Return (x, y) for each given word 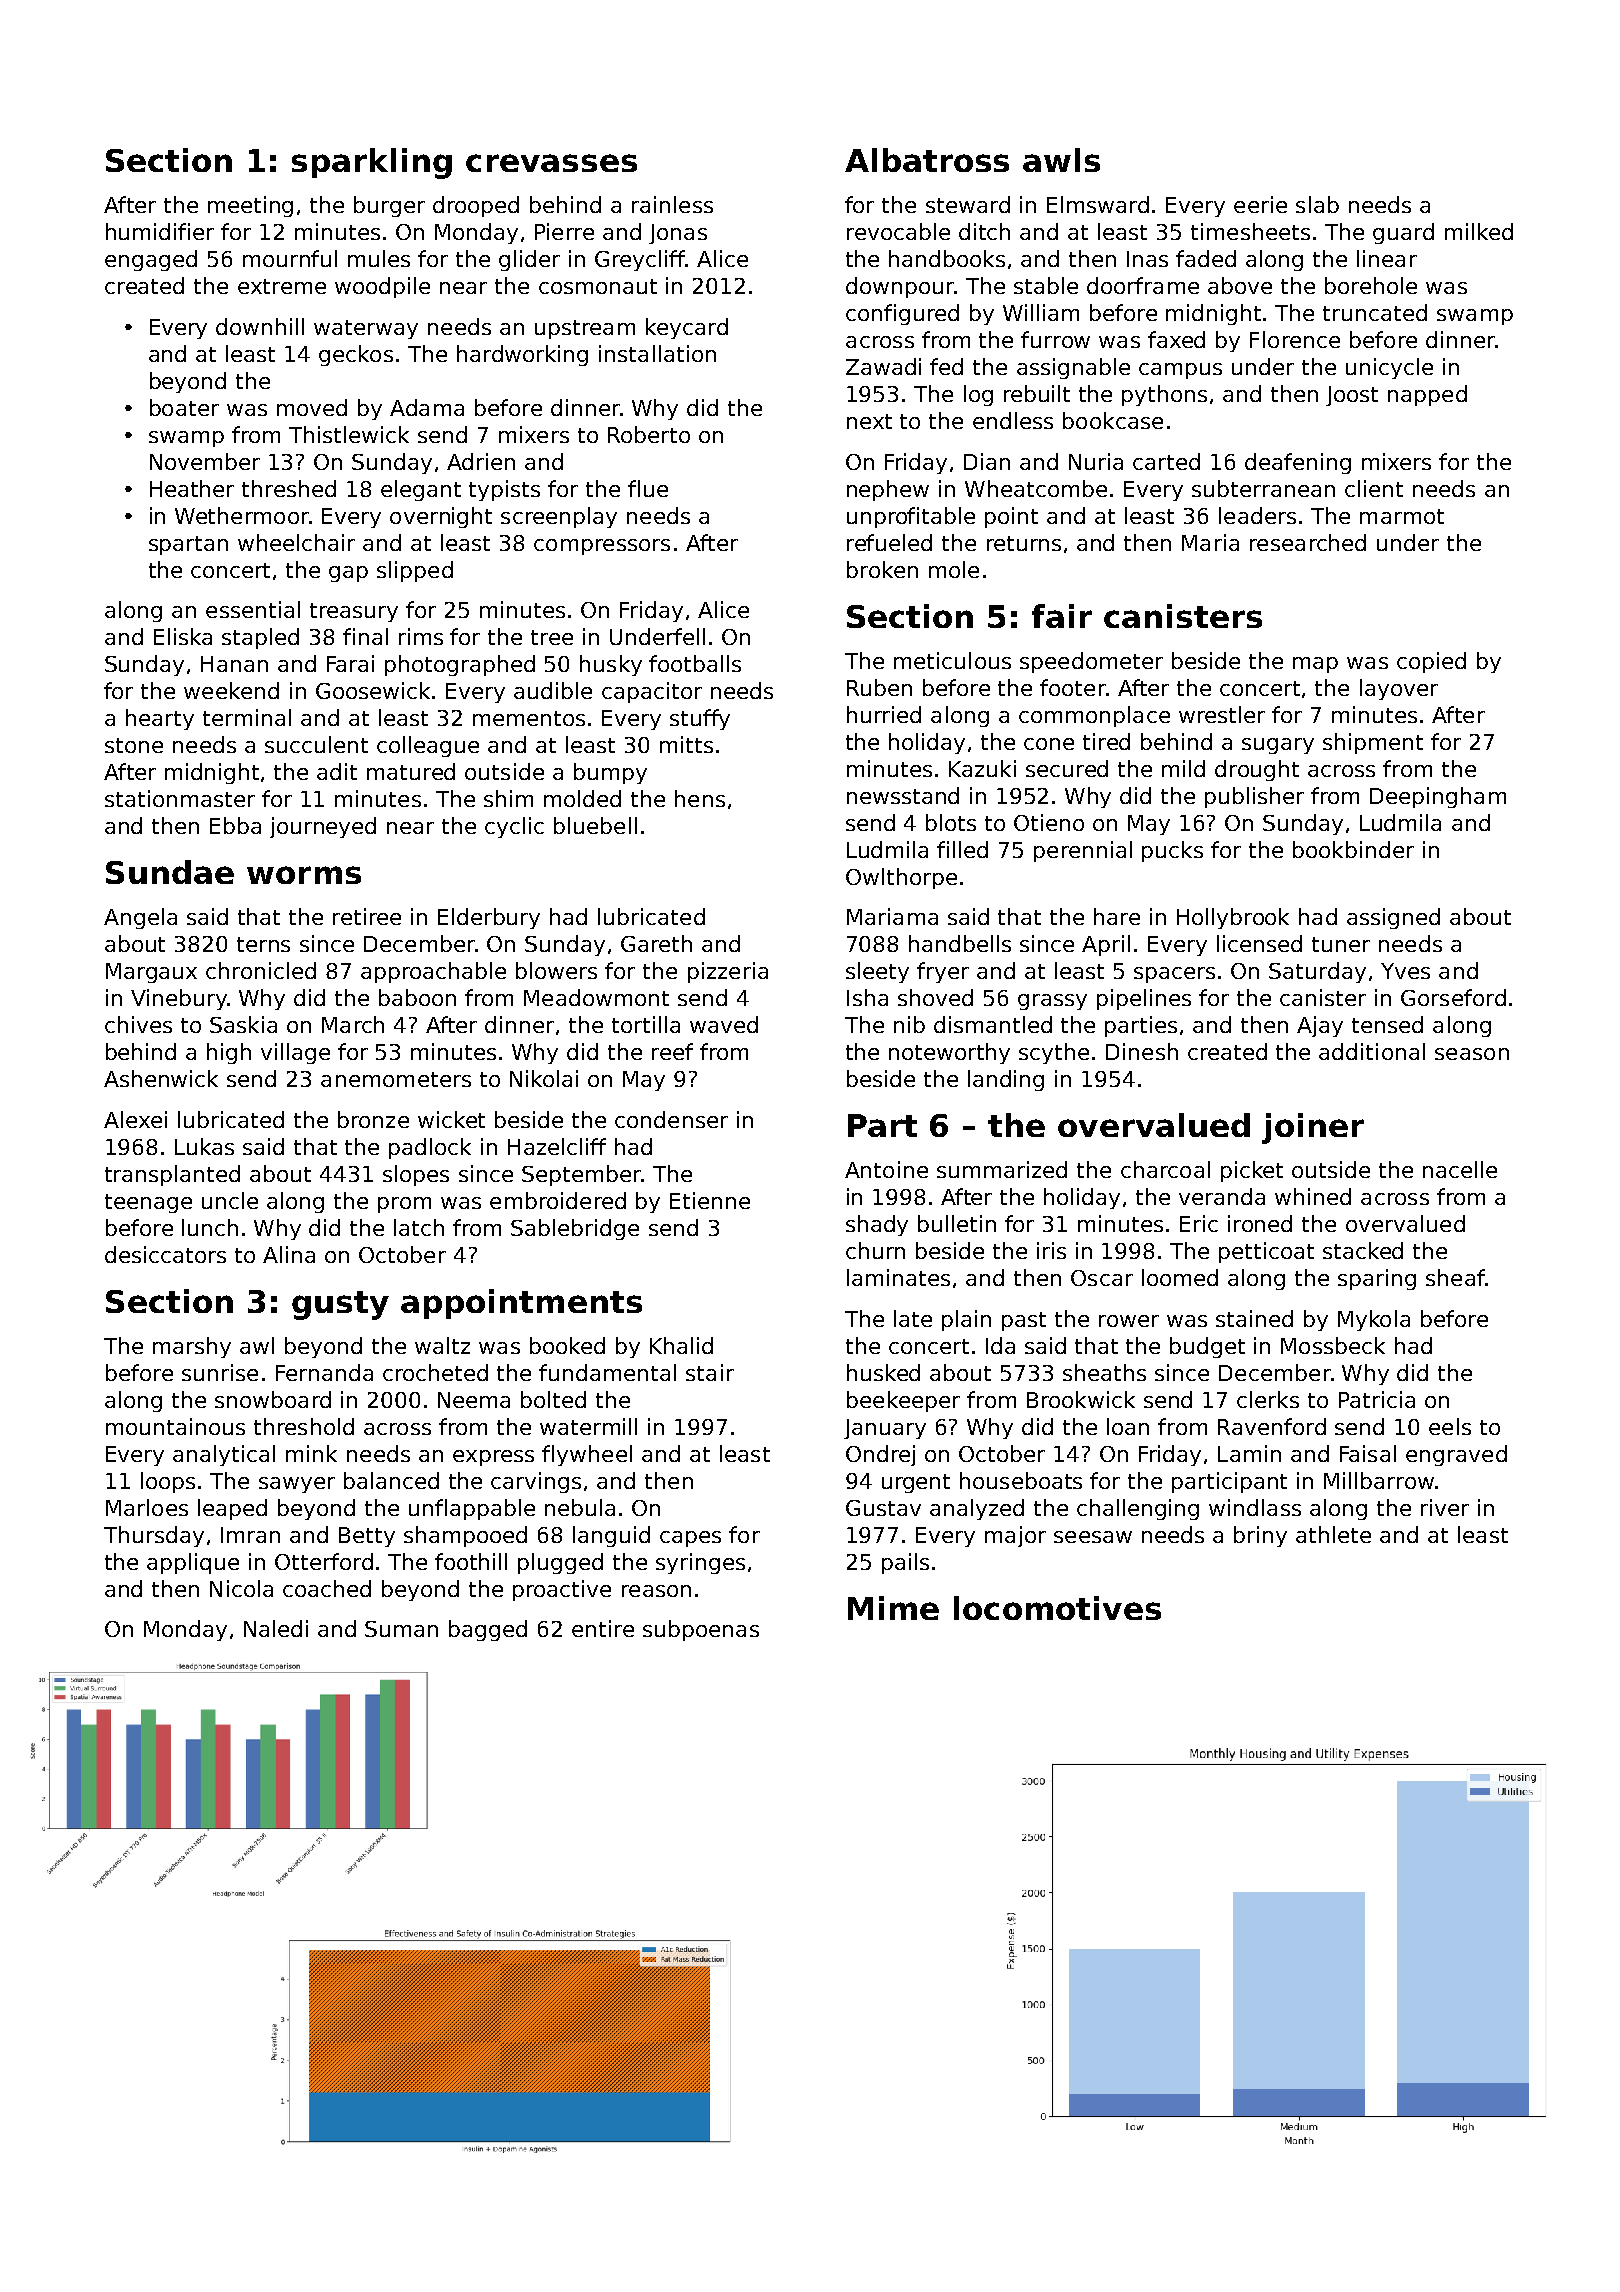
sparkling (372, 163)
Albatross (927, 160)
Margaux (151, 973)
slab (1317, 204)
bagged (488, 1630)
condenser (671, 1119)
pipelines (1144, 999)
